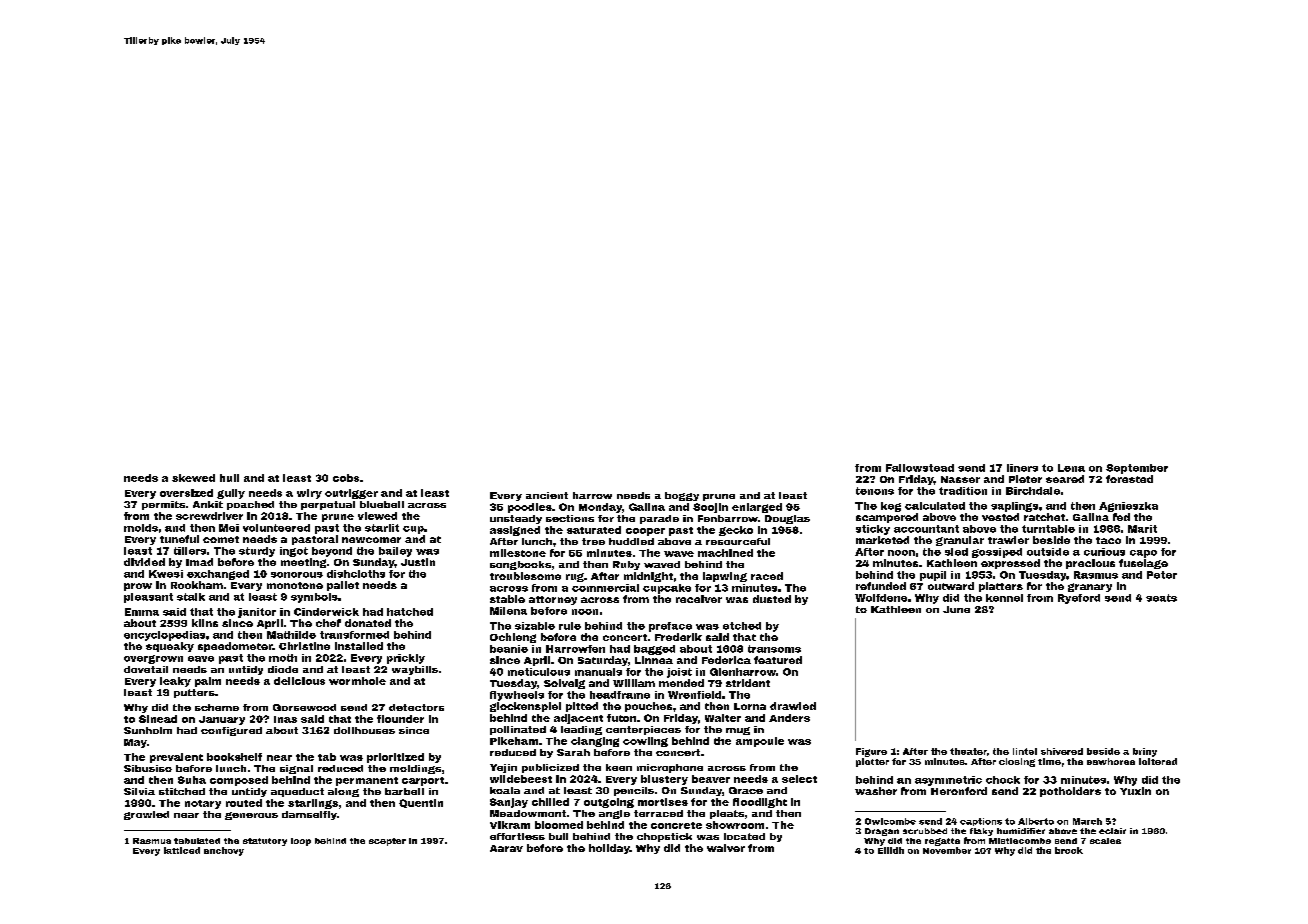 This screenshot has width=1308, height=924. I want to click on exchanged, so click(218, 575).
